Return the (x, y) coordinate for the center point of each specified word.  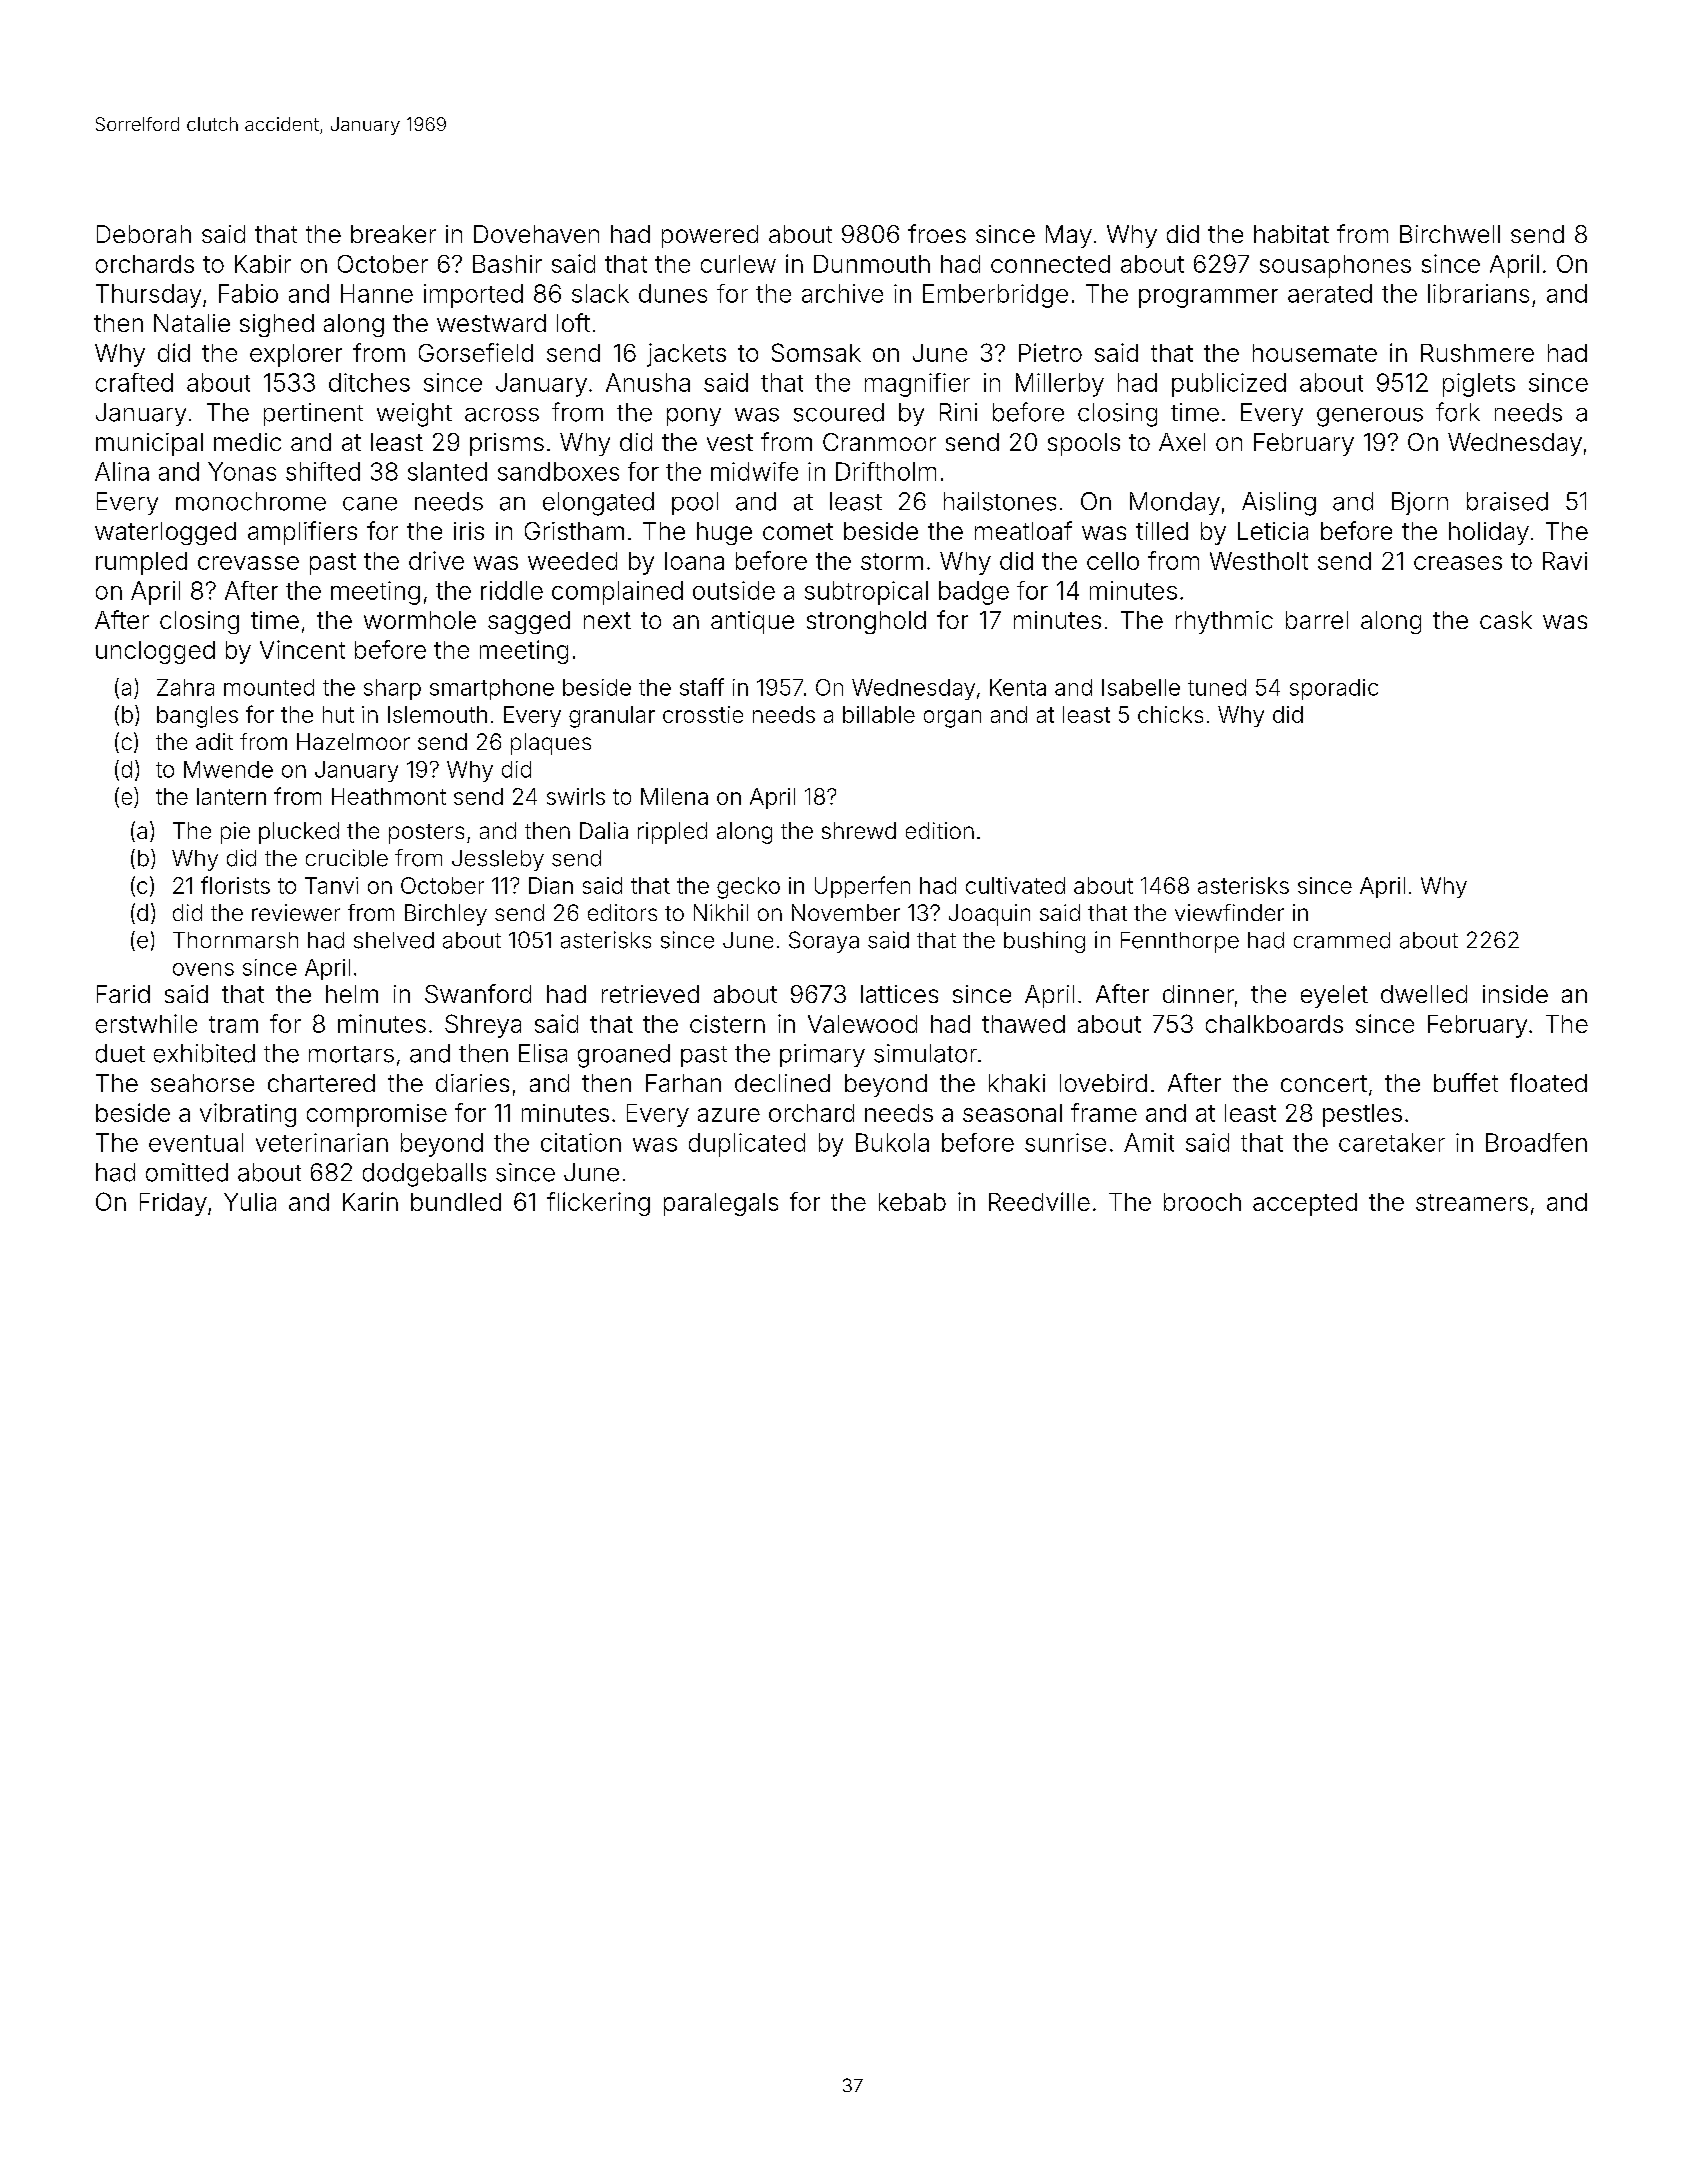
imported (473, 296)
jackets (686, 355)
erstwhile (146, 1023)
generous (1370, 417)
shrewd (859, 830)
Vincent (302, 649)
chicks (1170, 714)
